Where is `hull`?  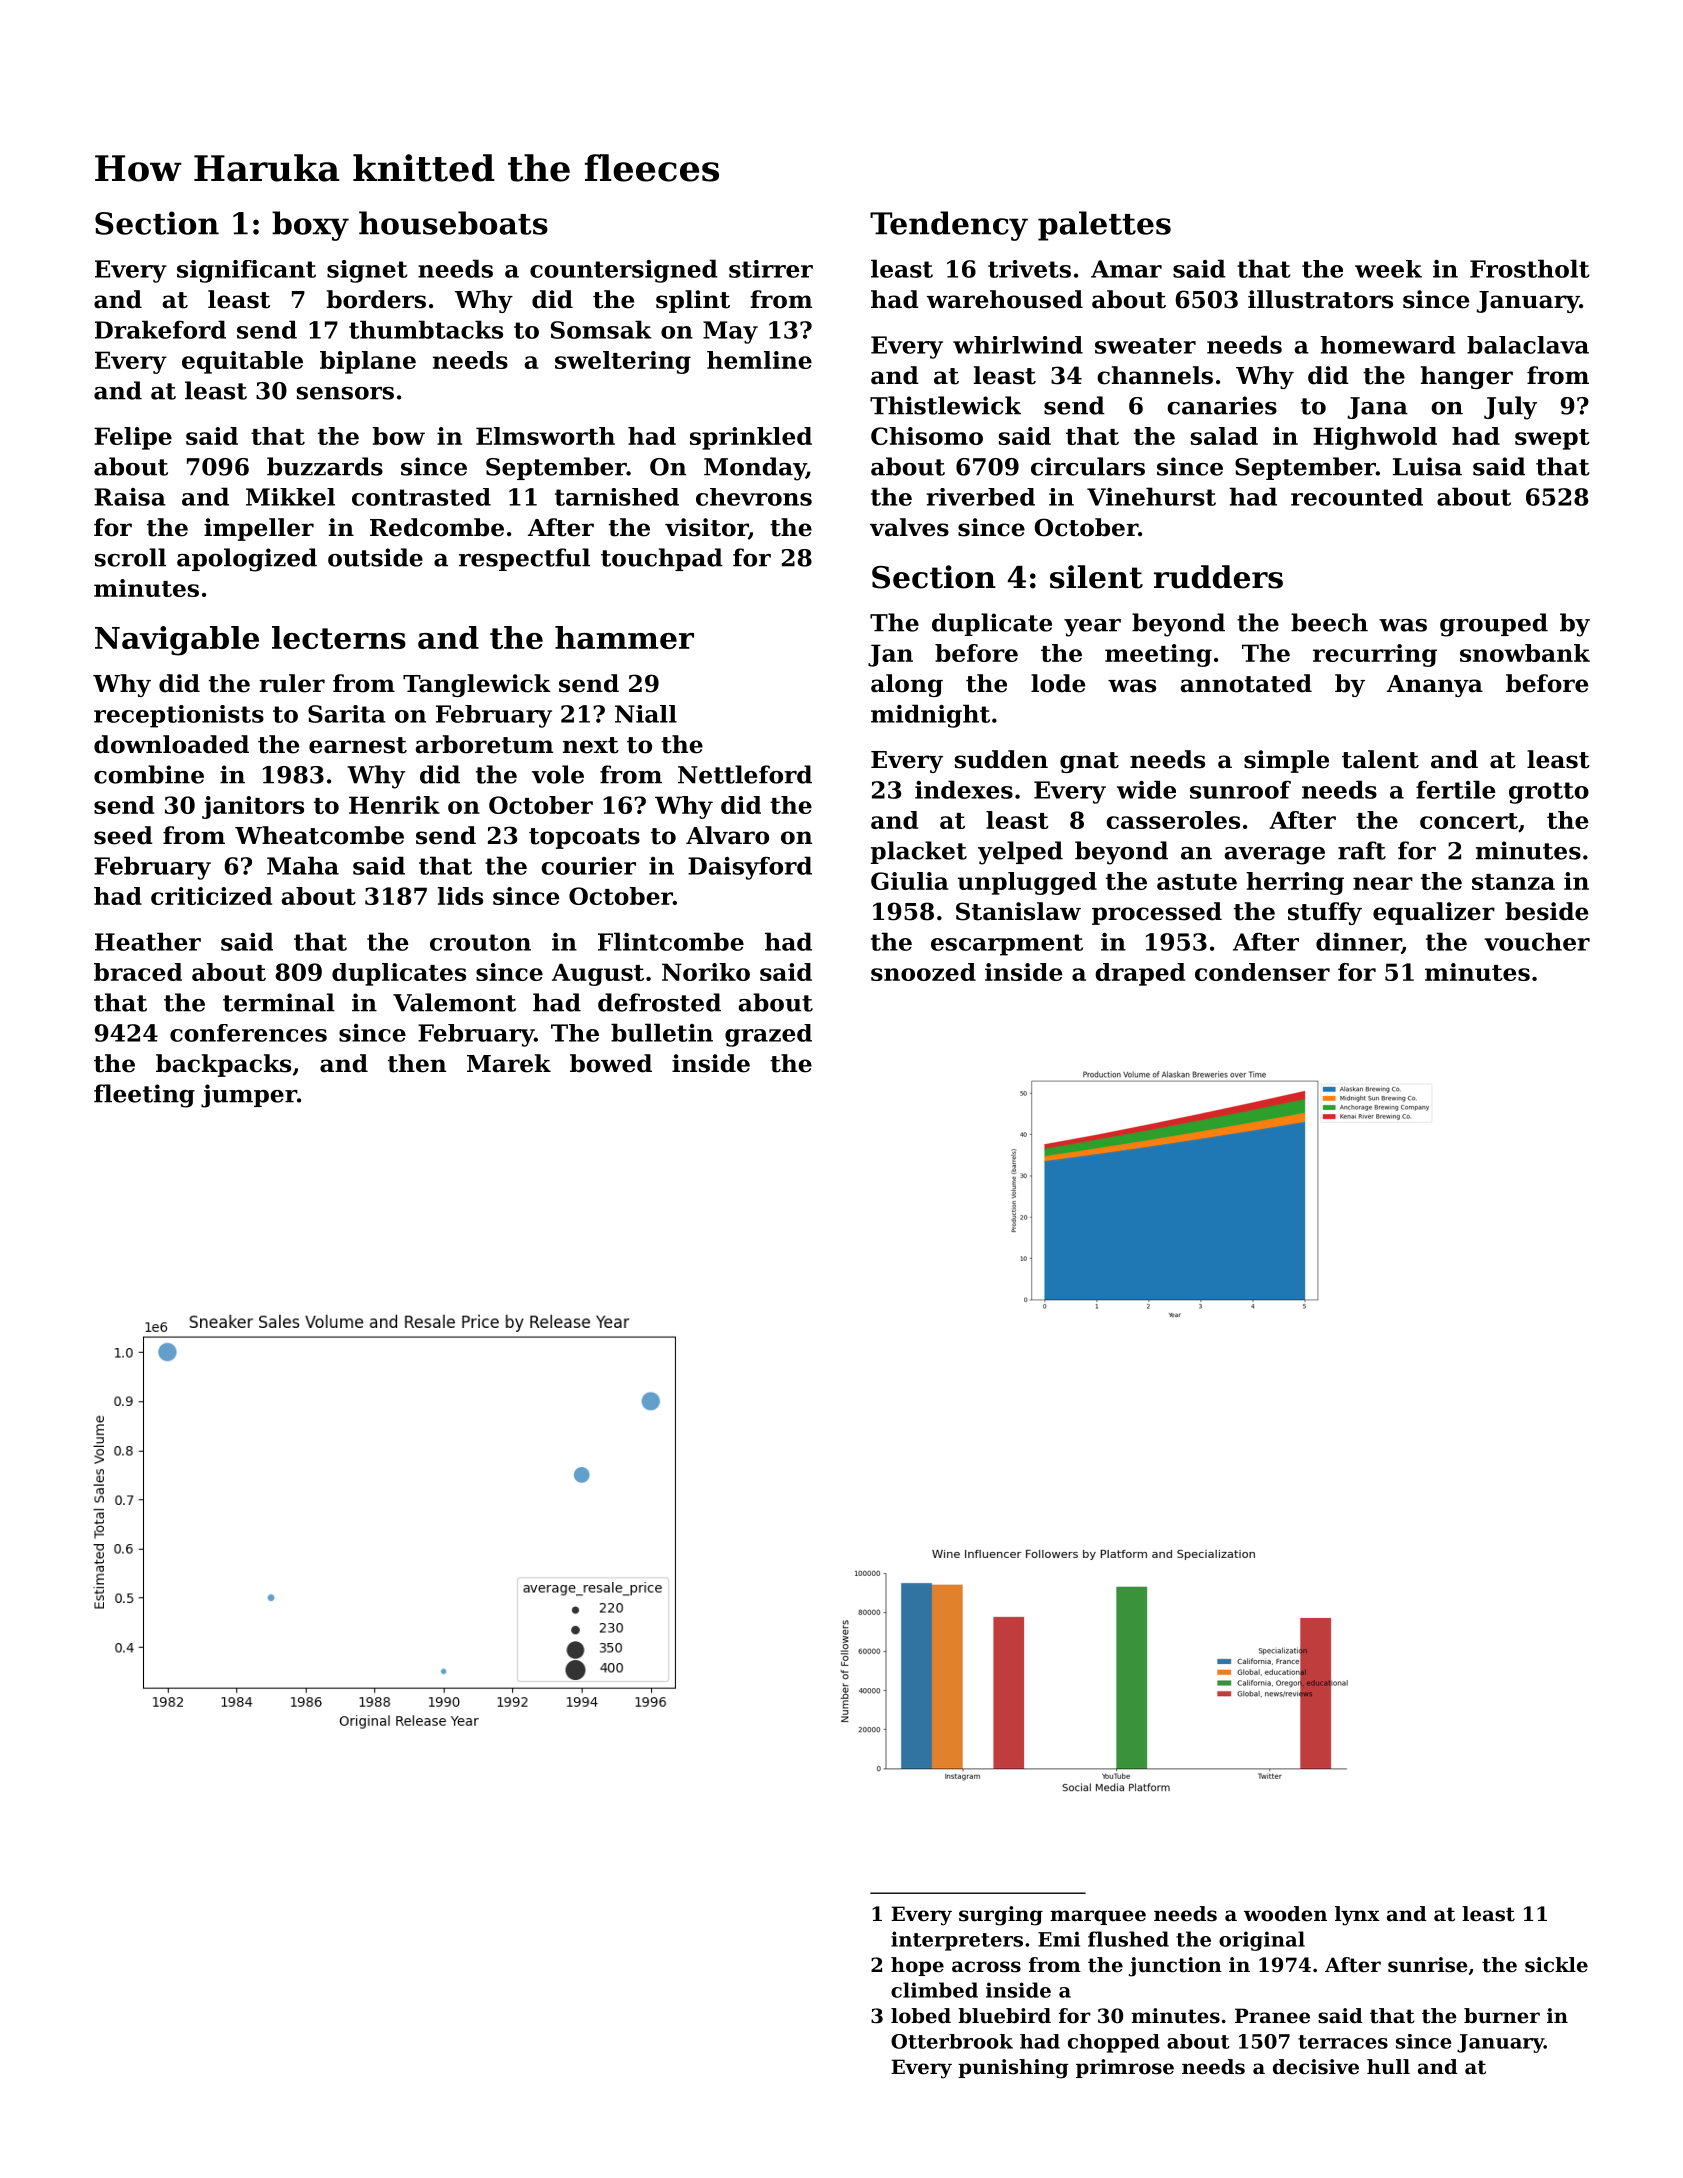 hull is located at coordinates (1388, 2067).
